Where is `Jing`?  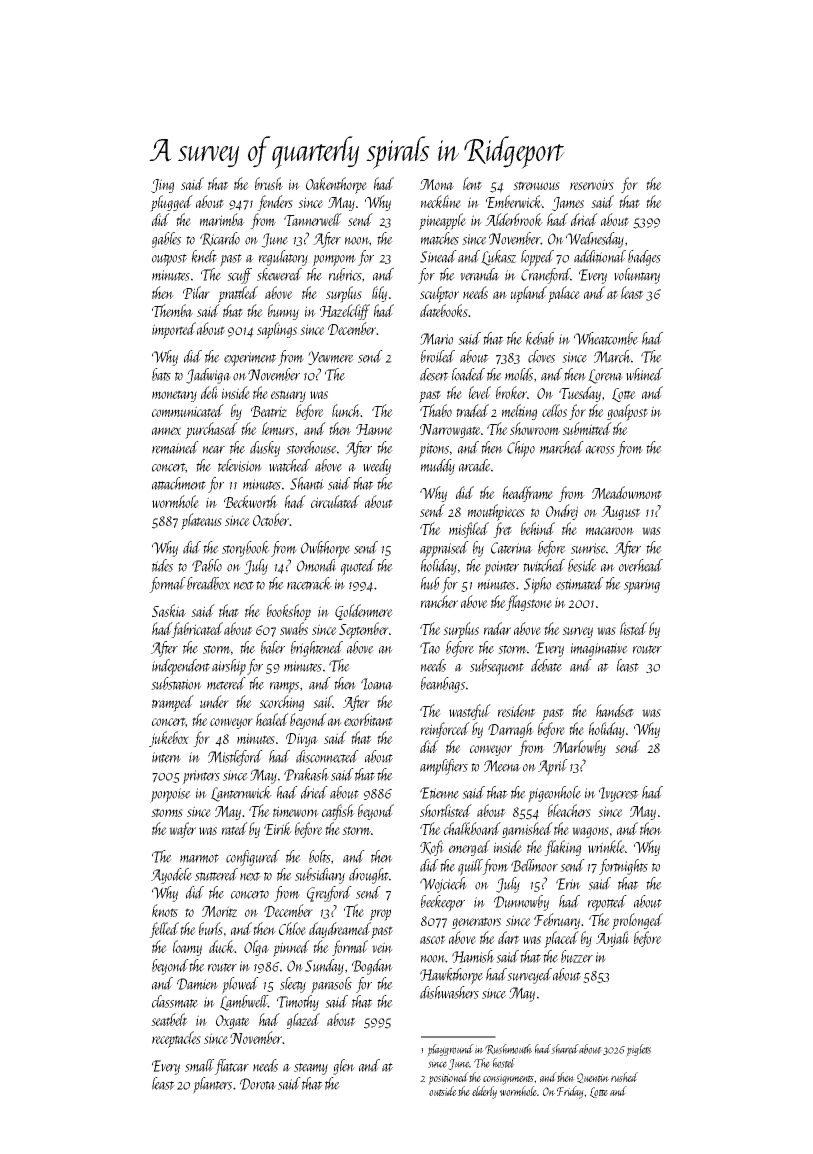 Jing is located at coordinates (162, 186).
